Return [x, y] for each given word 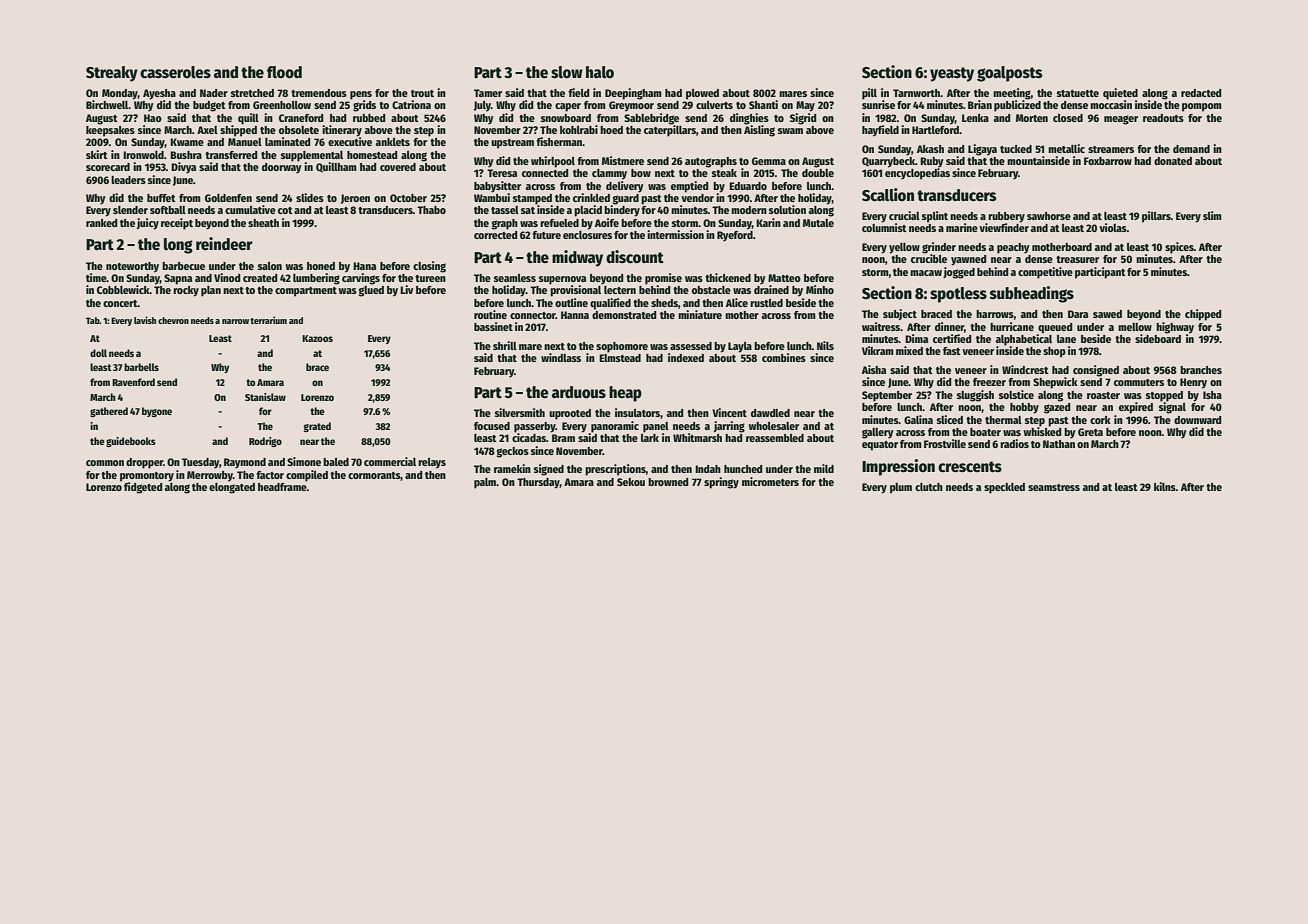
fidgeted [143, 488]
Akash [930, 149]
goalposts [1010, 74]
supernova [562, 280]
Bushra [186, 155]
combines [784, 357]
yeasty [952, 74]
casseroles [175, 72]
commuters [1139, 382]
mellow [1135, 327]
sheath [263, 223]
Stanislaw [265, 397]
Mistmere [623, 160]
